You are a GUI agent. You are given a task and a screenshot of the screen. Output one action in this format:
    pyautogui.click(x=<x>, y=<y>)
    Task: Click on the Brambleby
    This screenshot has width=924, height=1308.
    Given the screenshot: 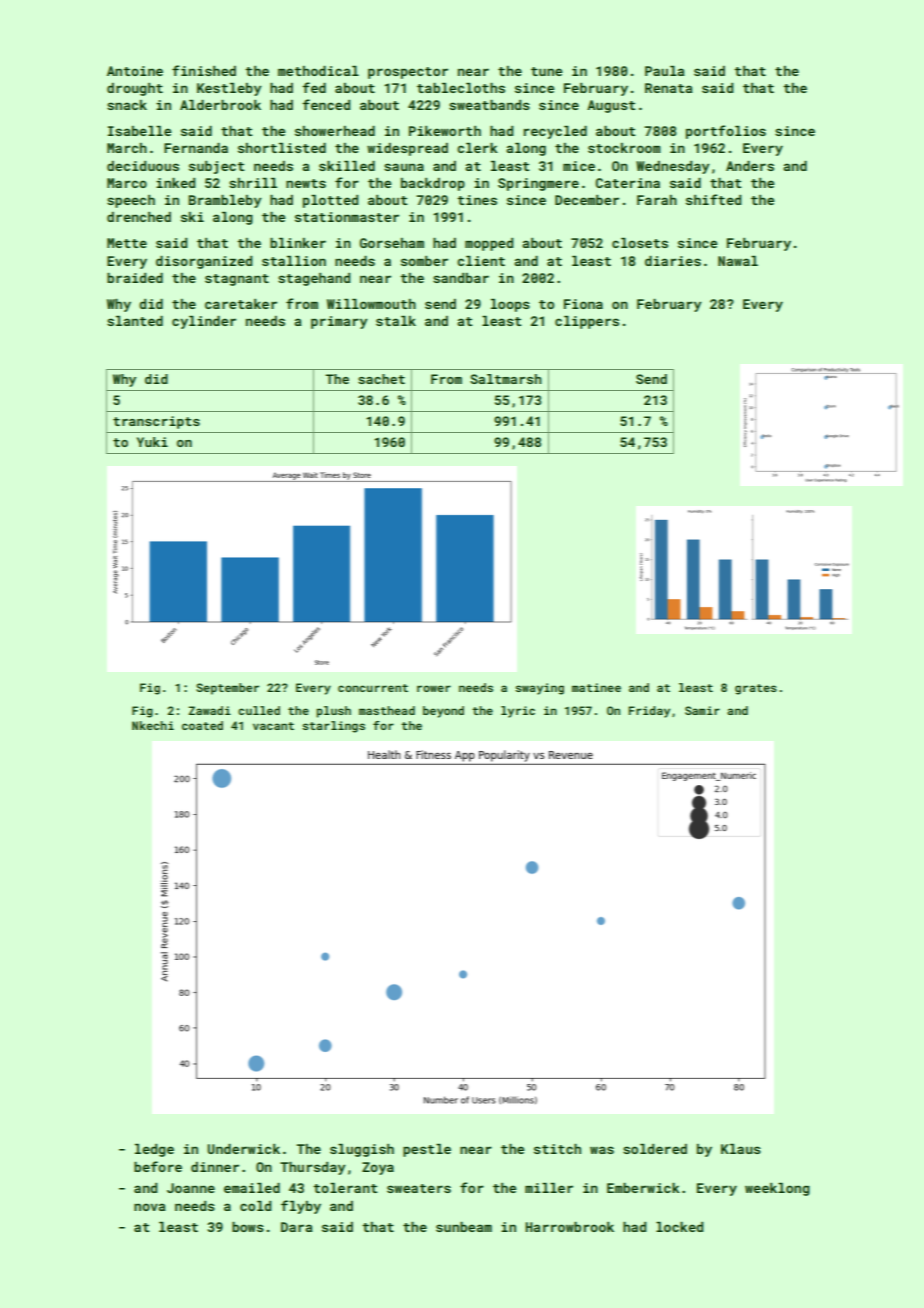 What is the action you would take?
    pyautogui.click(x=225, y=201)
